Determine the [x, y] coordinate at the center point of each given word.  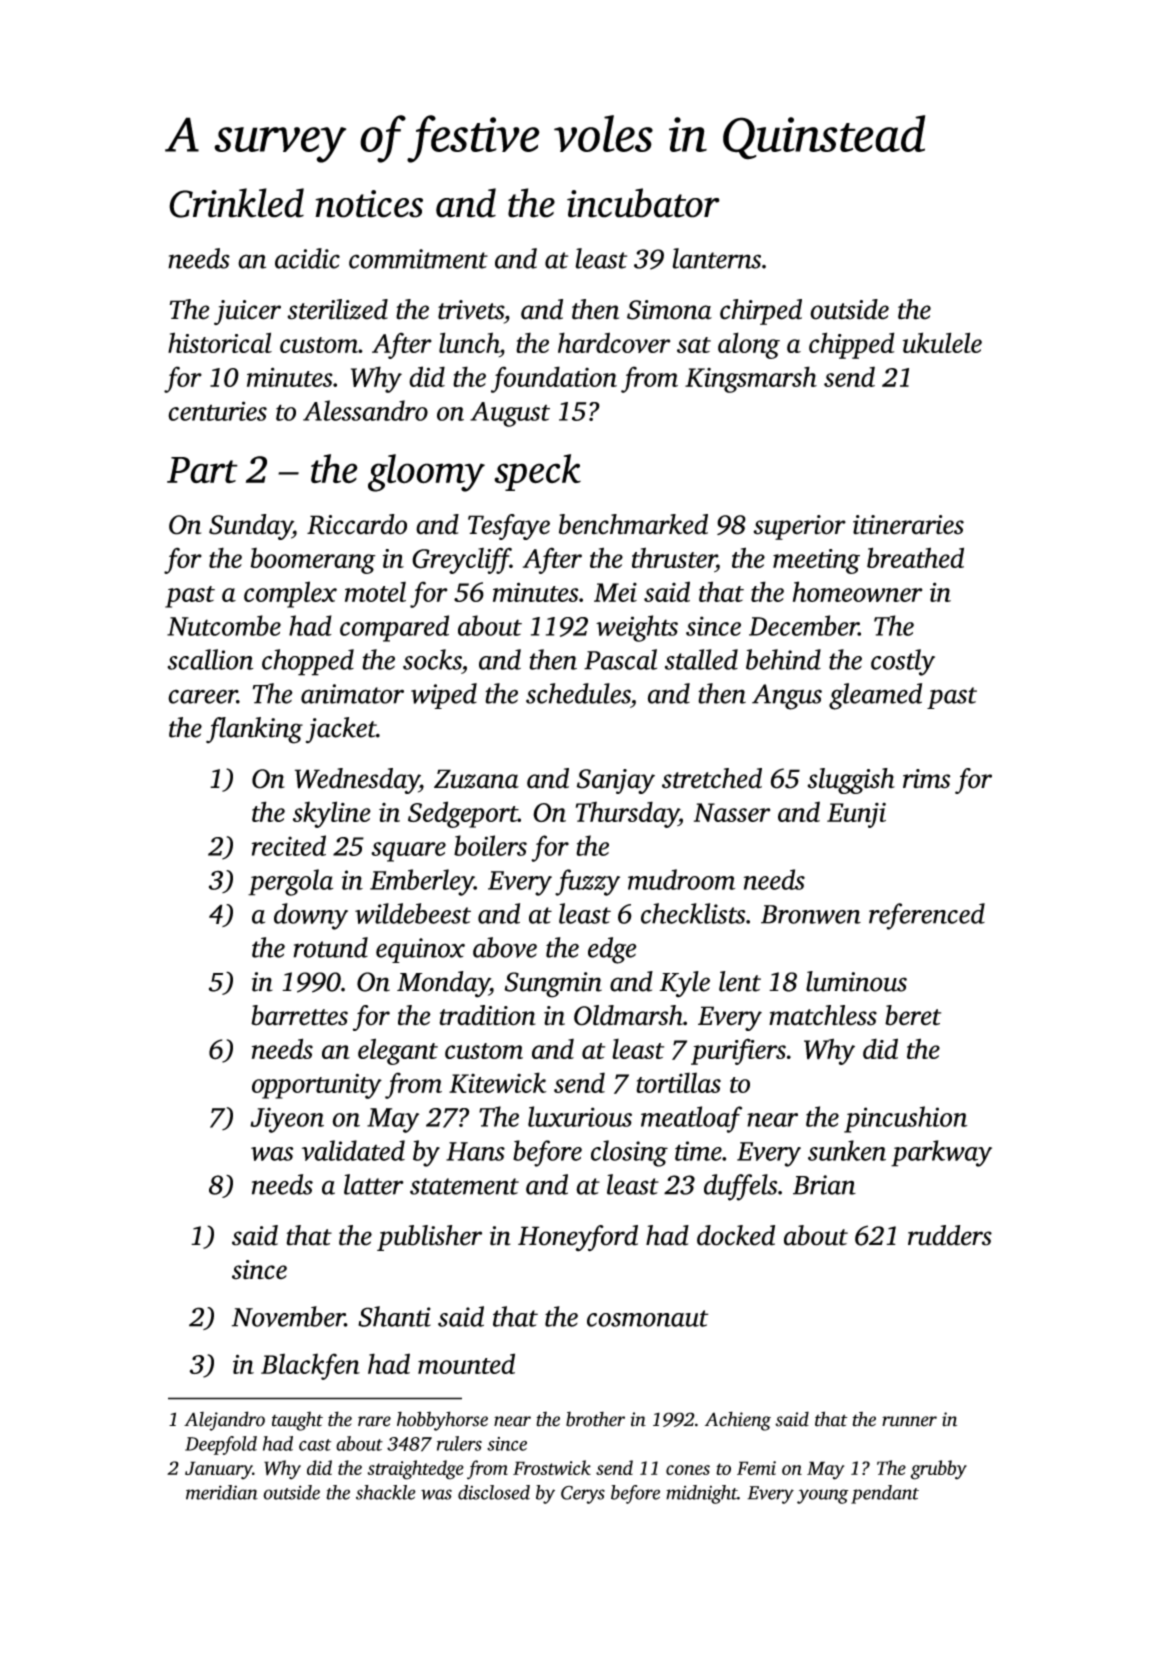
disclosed [494, 1492]
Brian [824, 1185]
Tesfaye [509, 527]
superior [799, 527]
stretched [712, 778]
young [823, 1496]
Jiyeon [287, 1120]
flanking [254, 730]
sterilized [337, 309]
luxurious [580, 1116]
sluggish [851, 781]
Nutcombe [224, 625]
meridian [222, 1492]
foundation [554, 379]
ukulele [942, 342]
